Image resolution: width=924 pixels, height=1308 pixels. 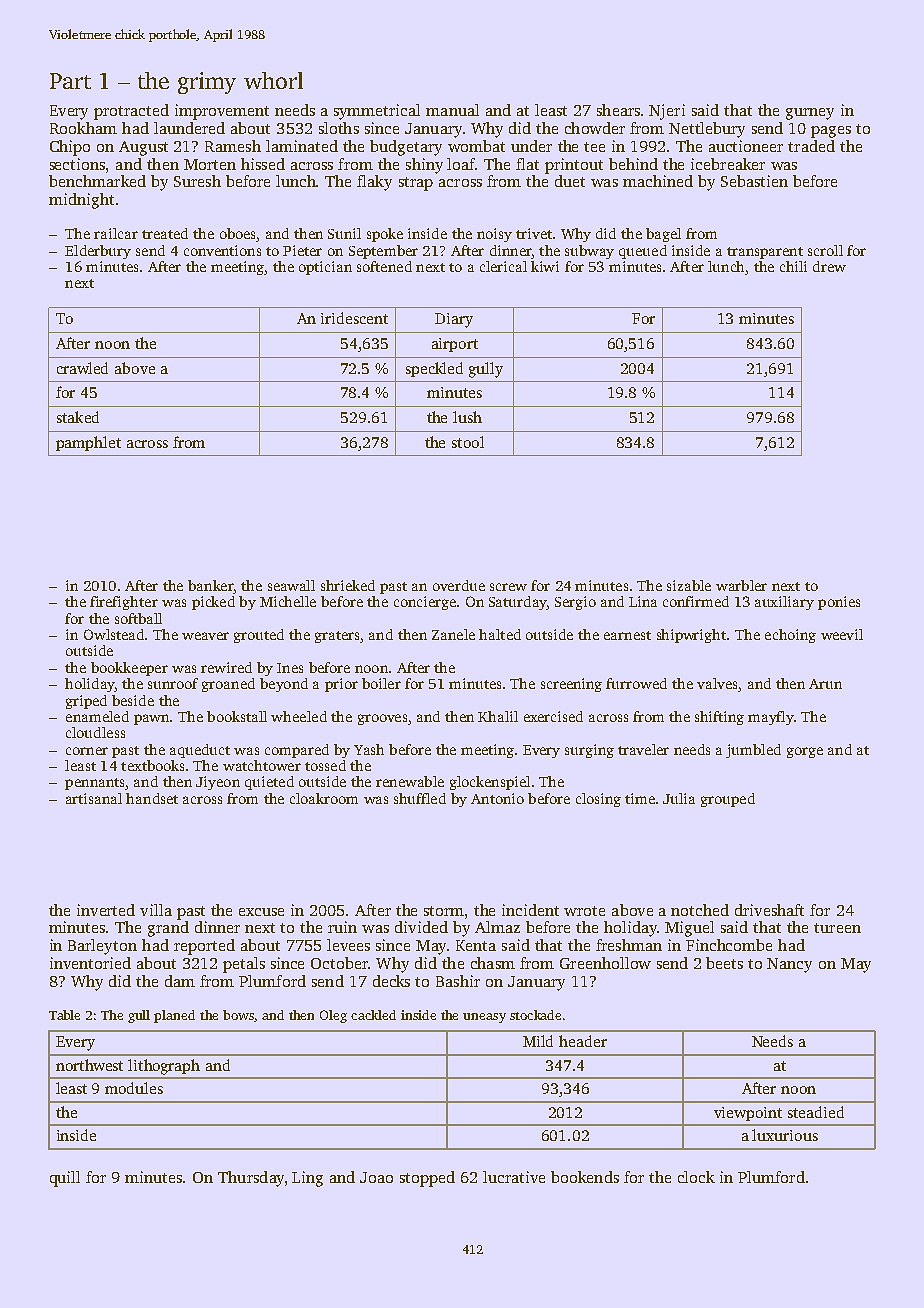 What do you see at coordinates (78, 417) in the page?
I see `staked` at bounding box center [78, 417].
